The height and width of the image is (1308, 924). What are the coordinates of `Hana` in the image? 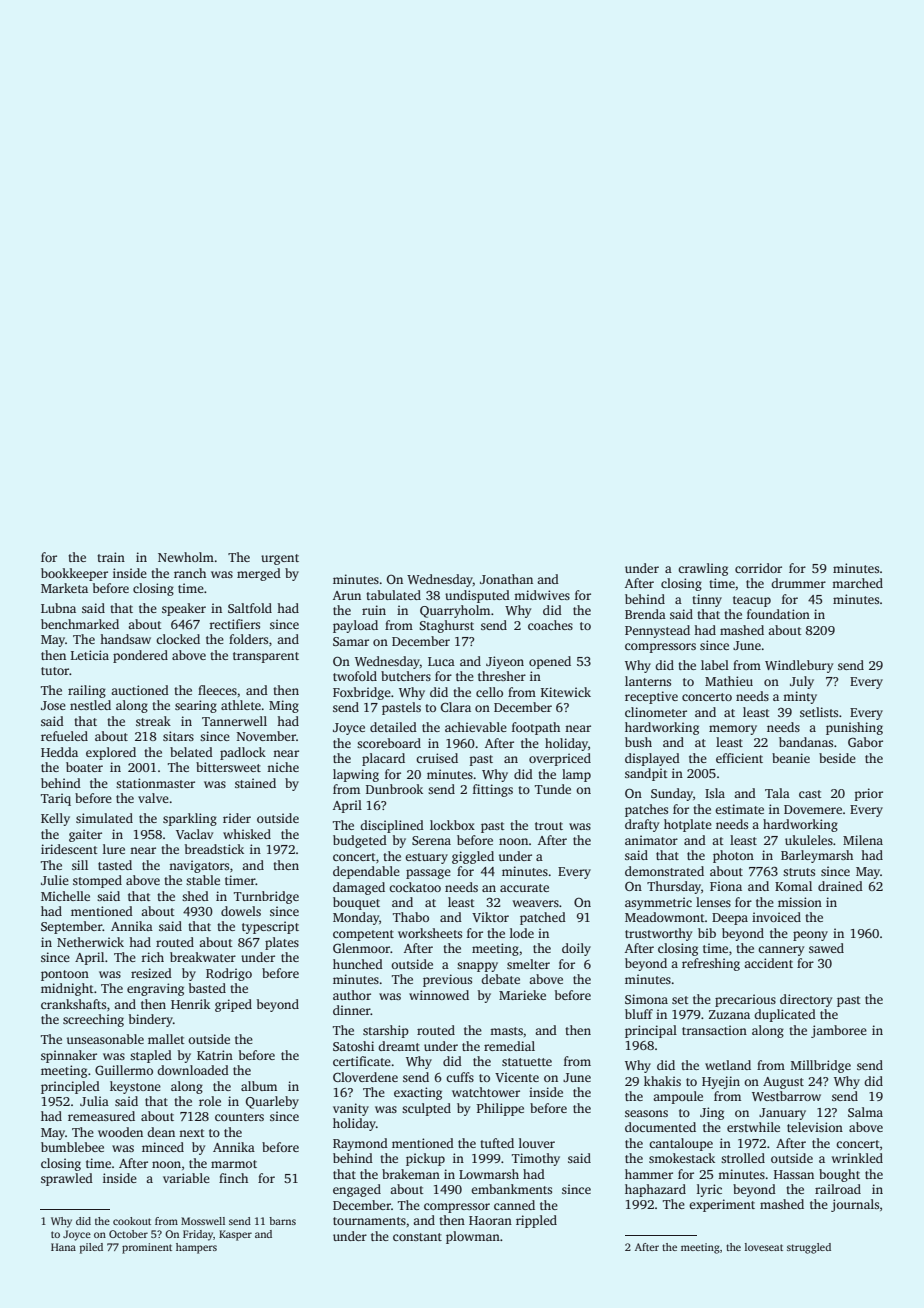 It's located at (63, 1247).
